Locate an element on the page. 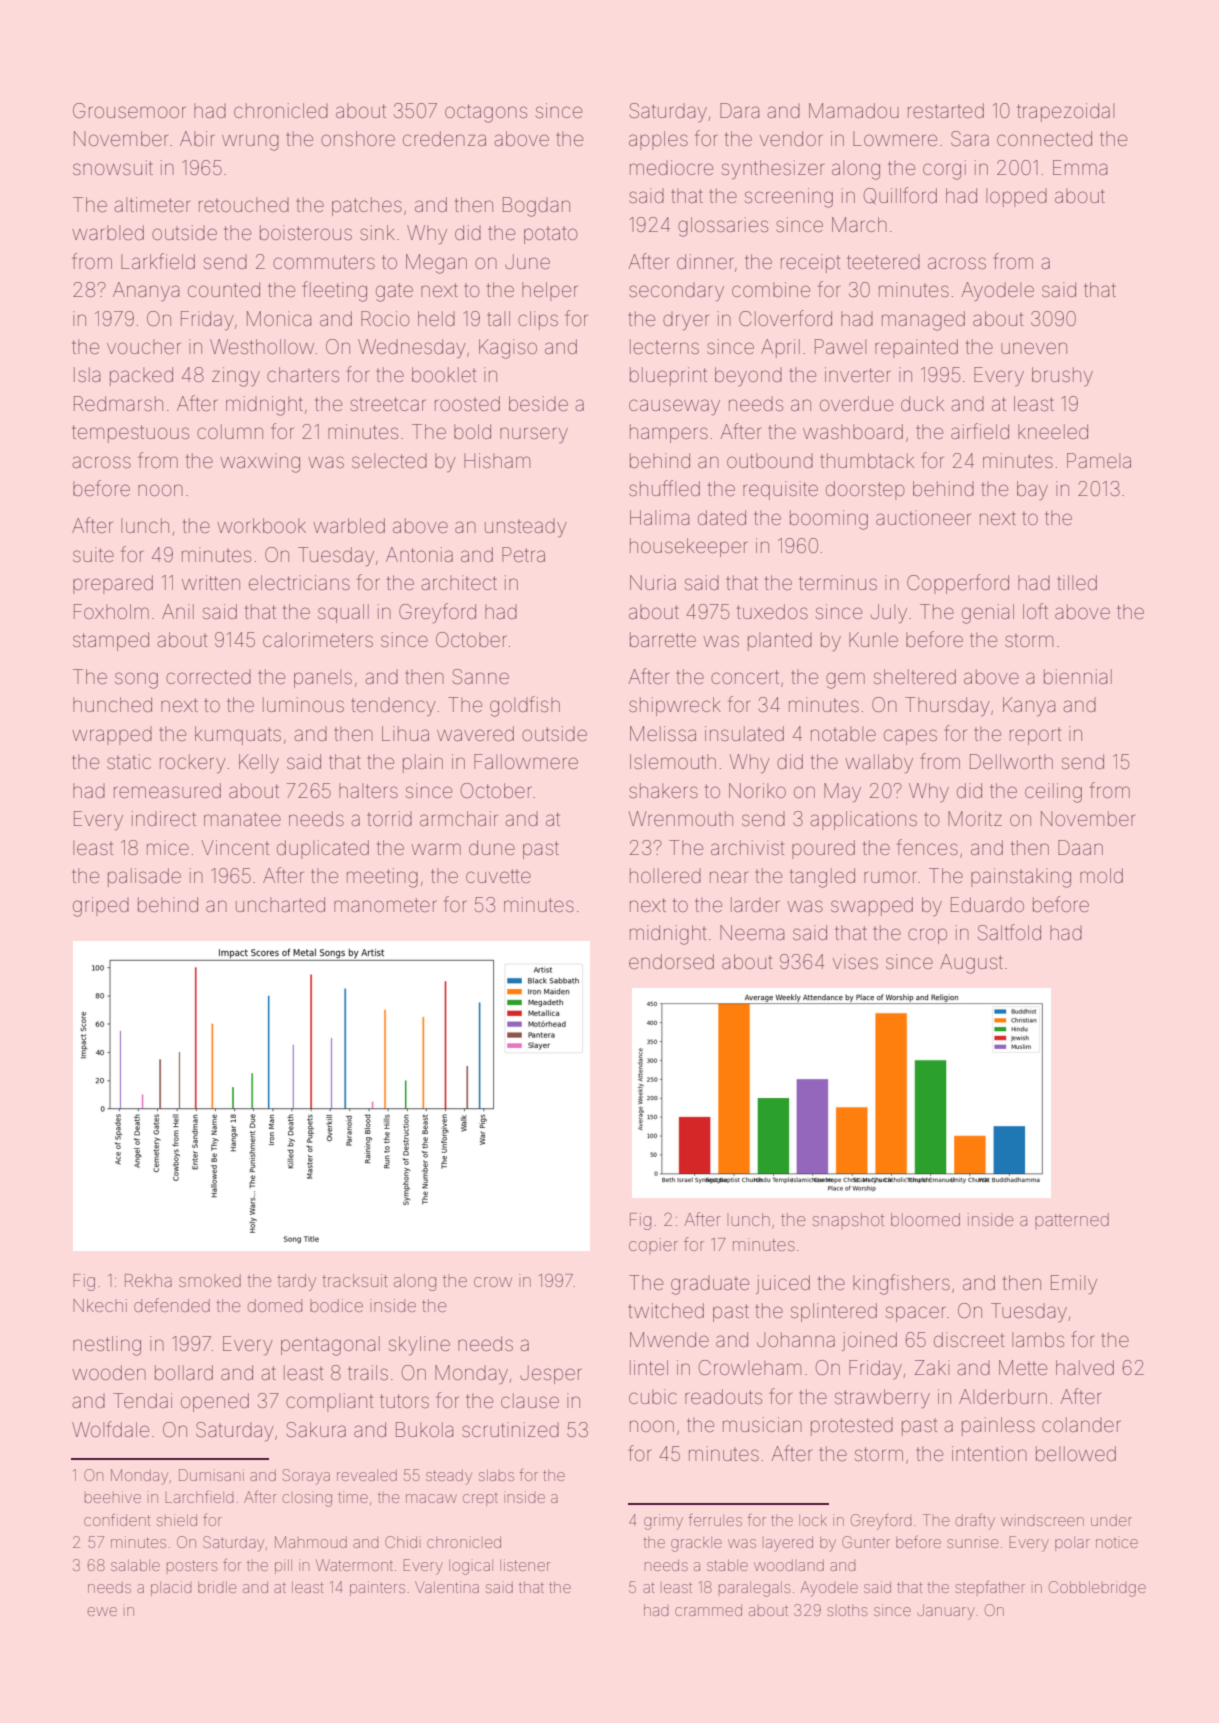 The width and height of the image is (1219, 1723). cuvette is located at coordinates (498, 876).
